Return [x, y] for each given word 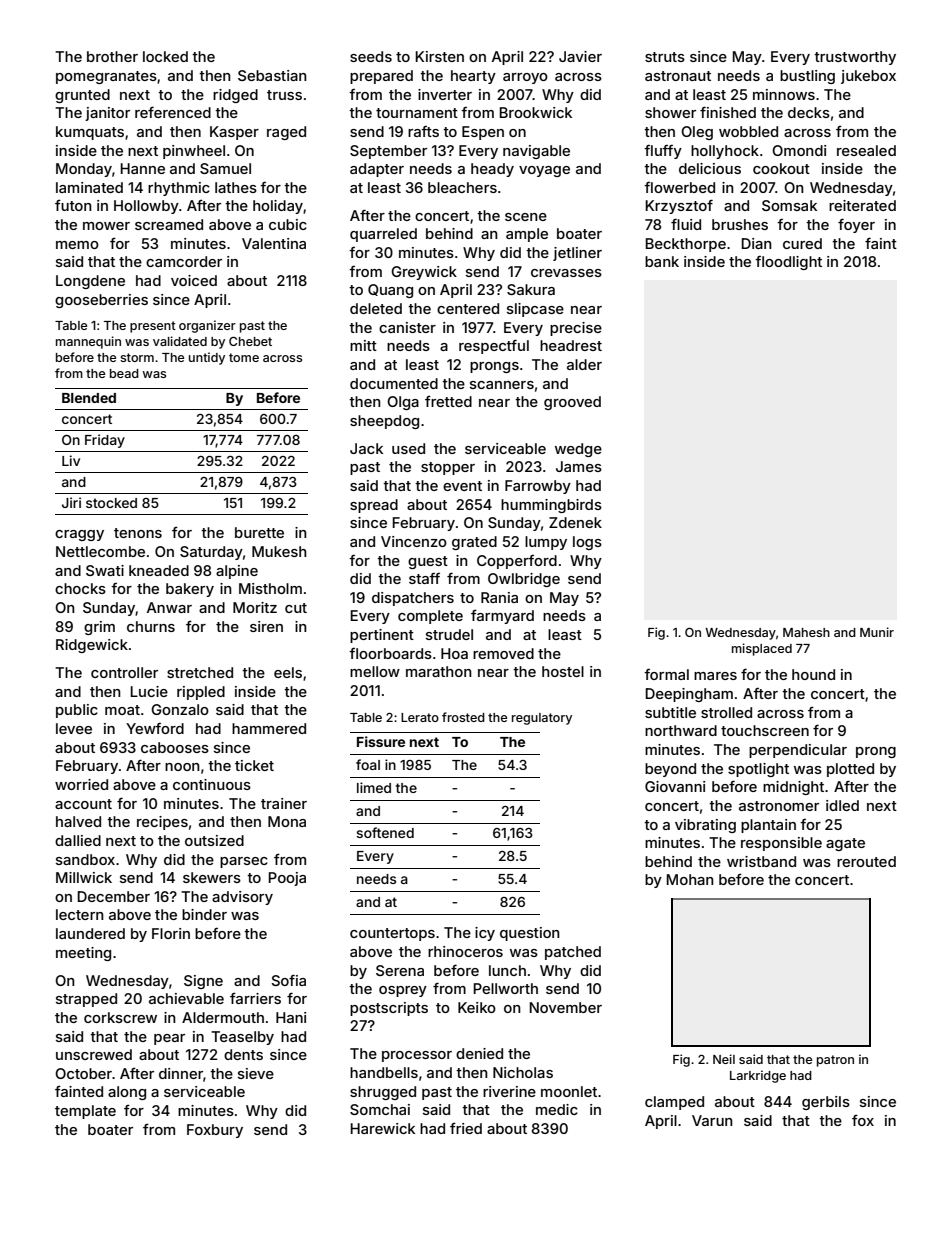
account [83, 804]
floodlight [788, 263]
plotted [850, 770]
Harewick [383, 1128]
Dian [757, 243]
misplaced [762, 649]
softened [385, 832]
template [85, 1112]
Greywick [424, 273]
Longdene [90, 282]
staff [424, 578]
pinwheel [194, 152]
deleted [376, 308]
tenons [138, 533]
